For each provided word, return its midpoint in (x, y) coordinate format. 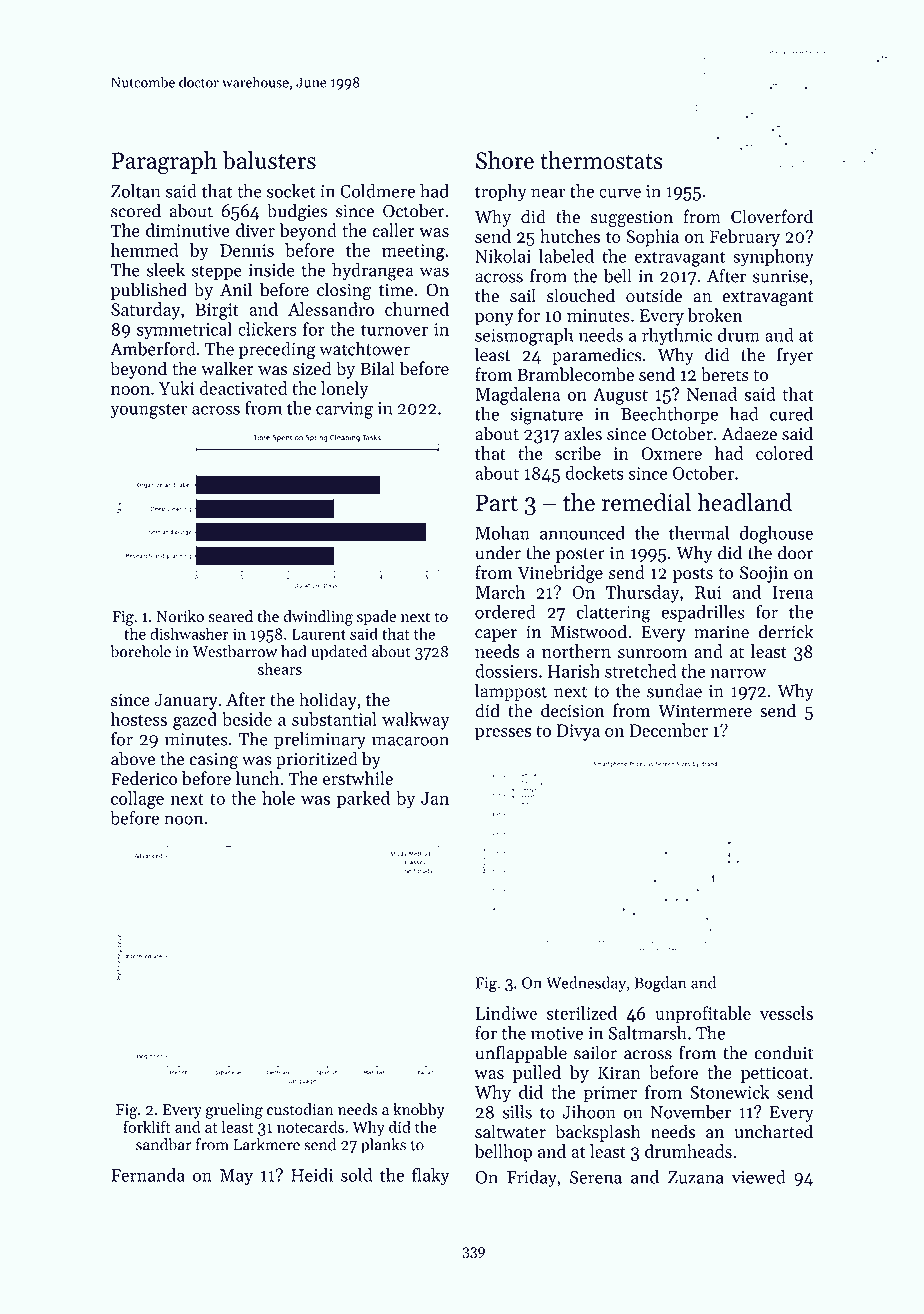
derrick (786, 631)
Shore (505, 160)
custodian (300, 1109)
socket (291, 191)
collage (137, 800)
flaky (431, 1177)
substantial (334, 719)
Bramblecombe (575, 374)
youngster (148, 411)
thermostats (601, 160)
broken (715, 315)
